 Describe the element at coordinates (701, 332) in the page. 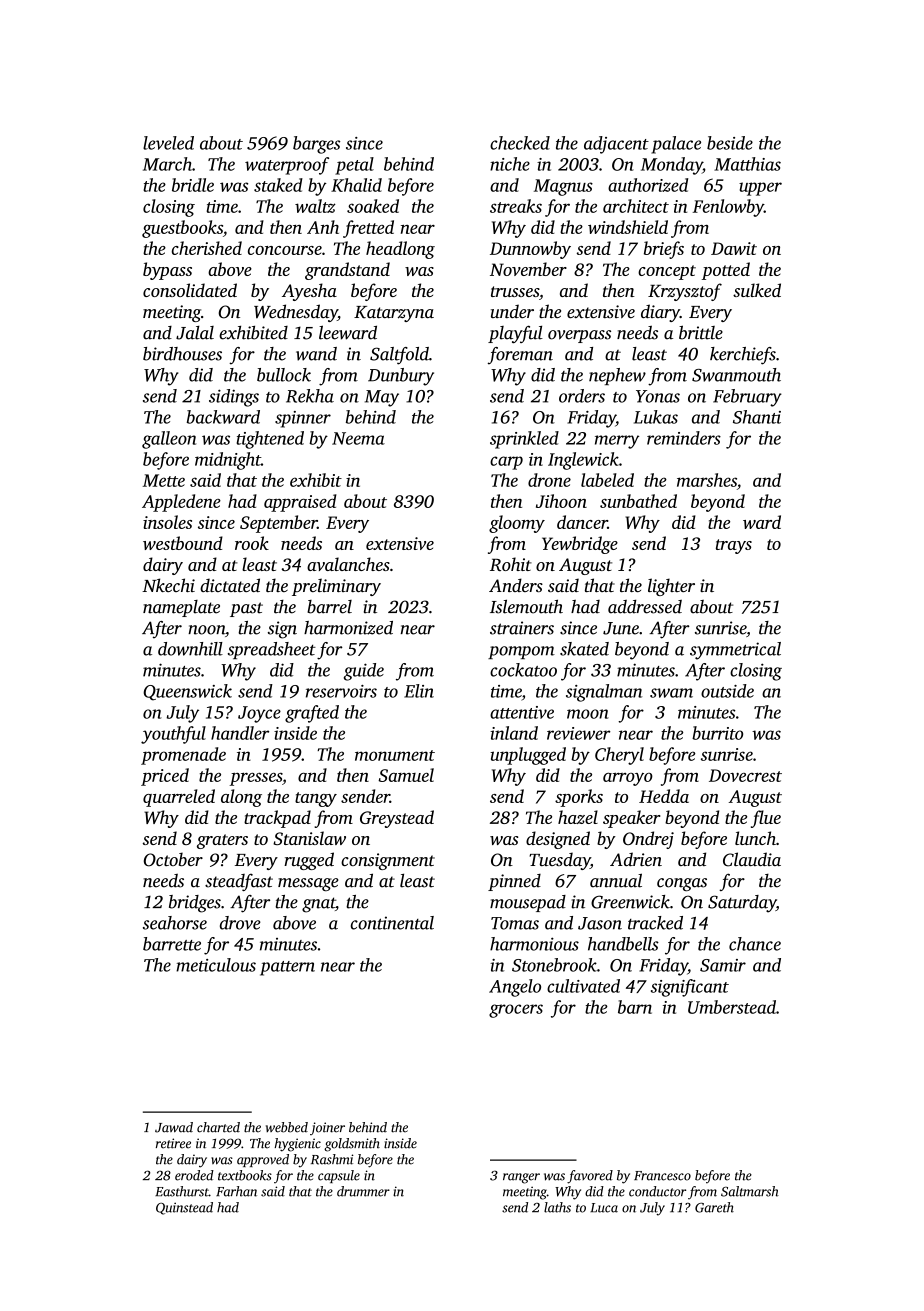

I see `brittle` at that location.
